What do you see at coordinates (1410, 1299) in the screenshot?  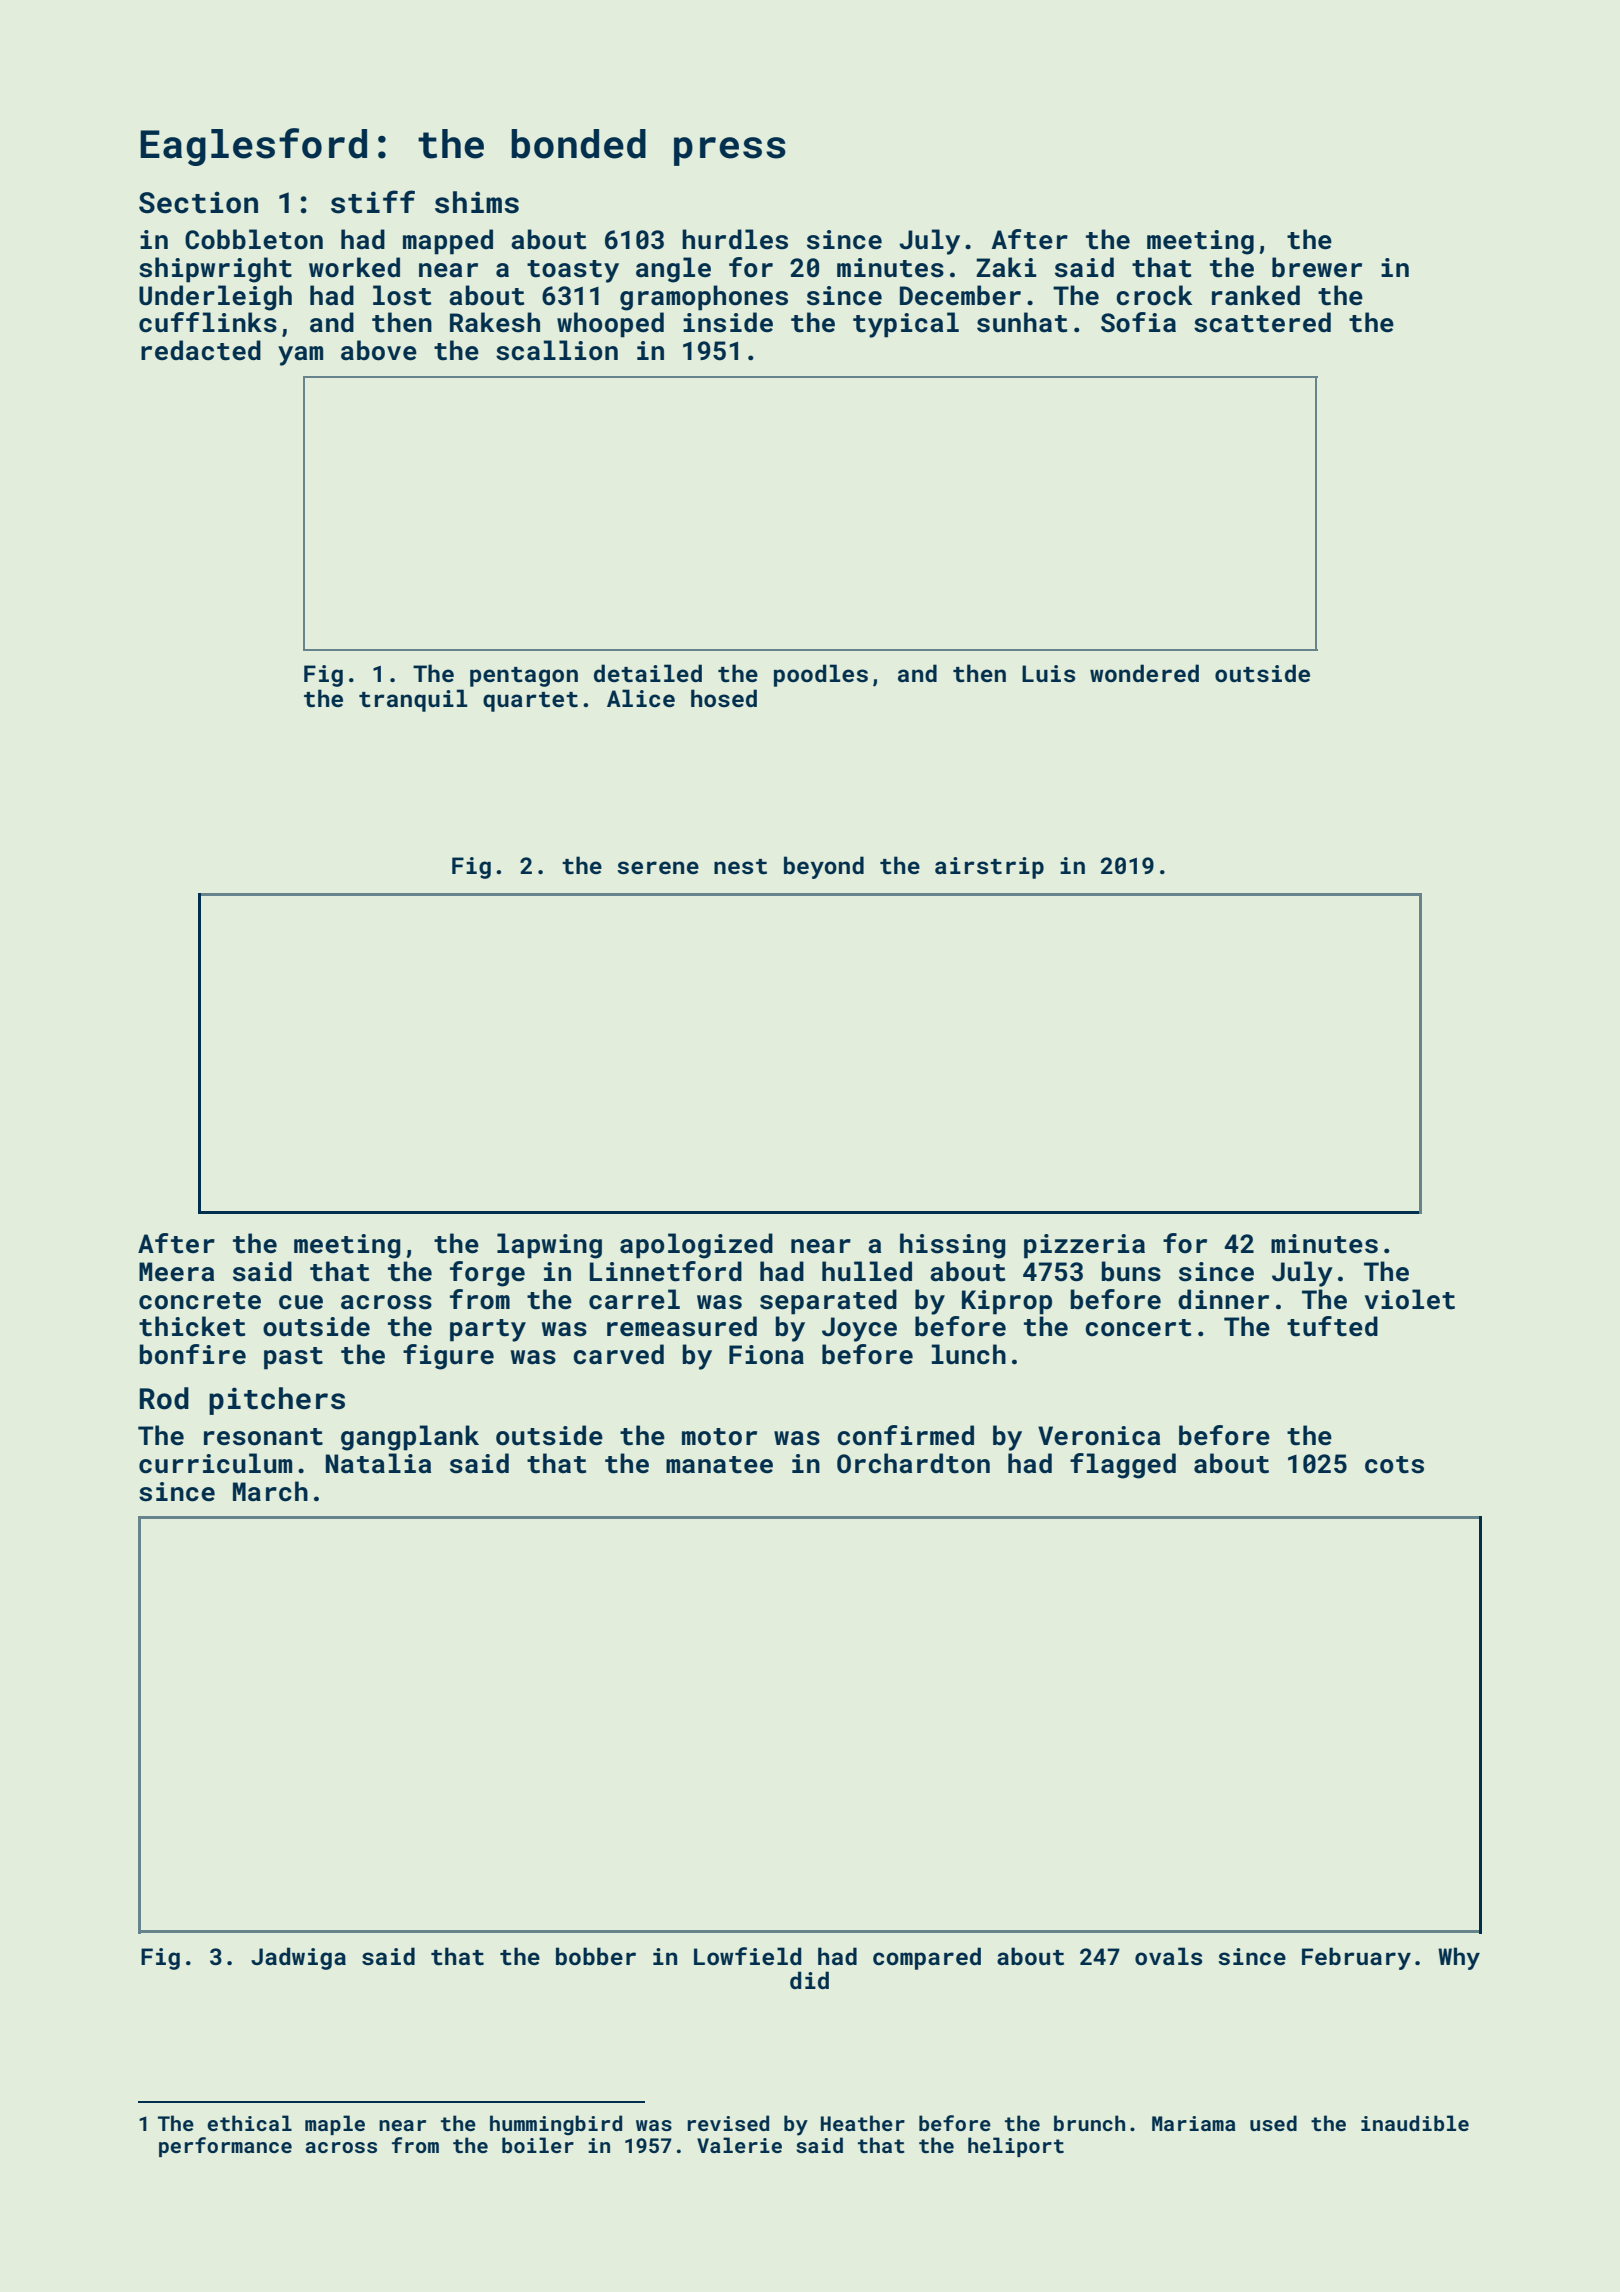 I see `violet` at bounding box center [1410, 1299].
